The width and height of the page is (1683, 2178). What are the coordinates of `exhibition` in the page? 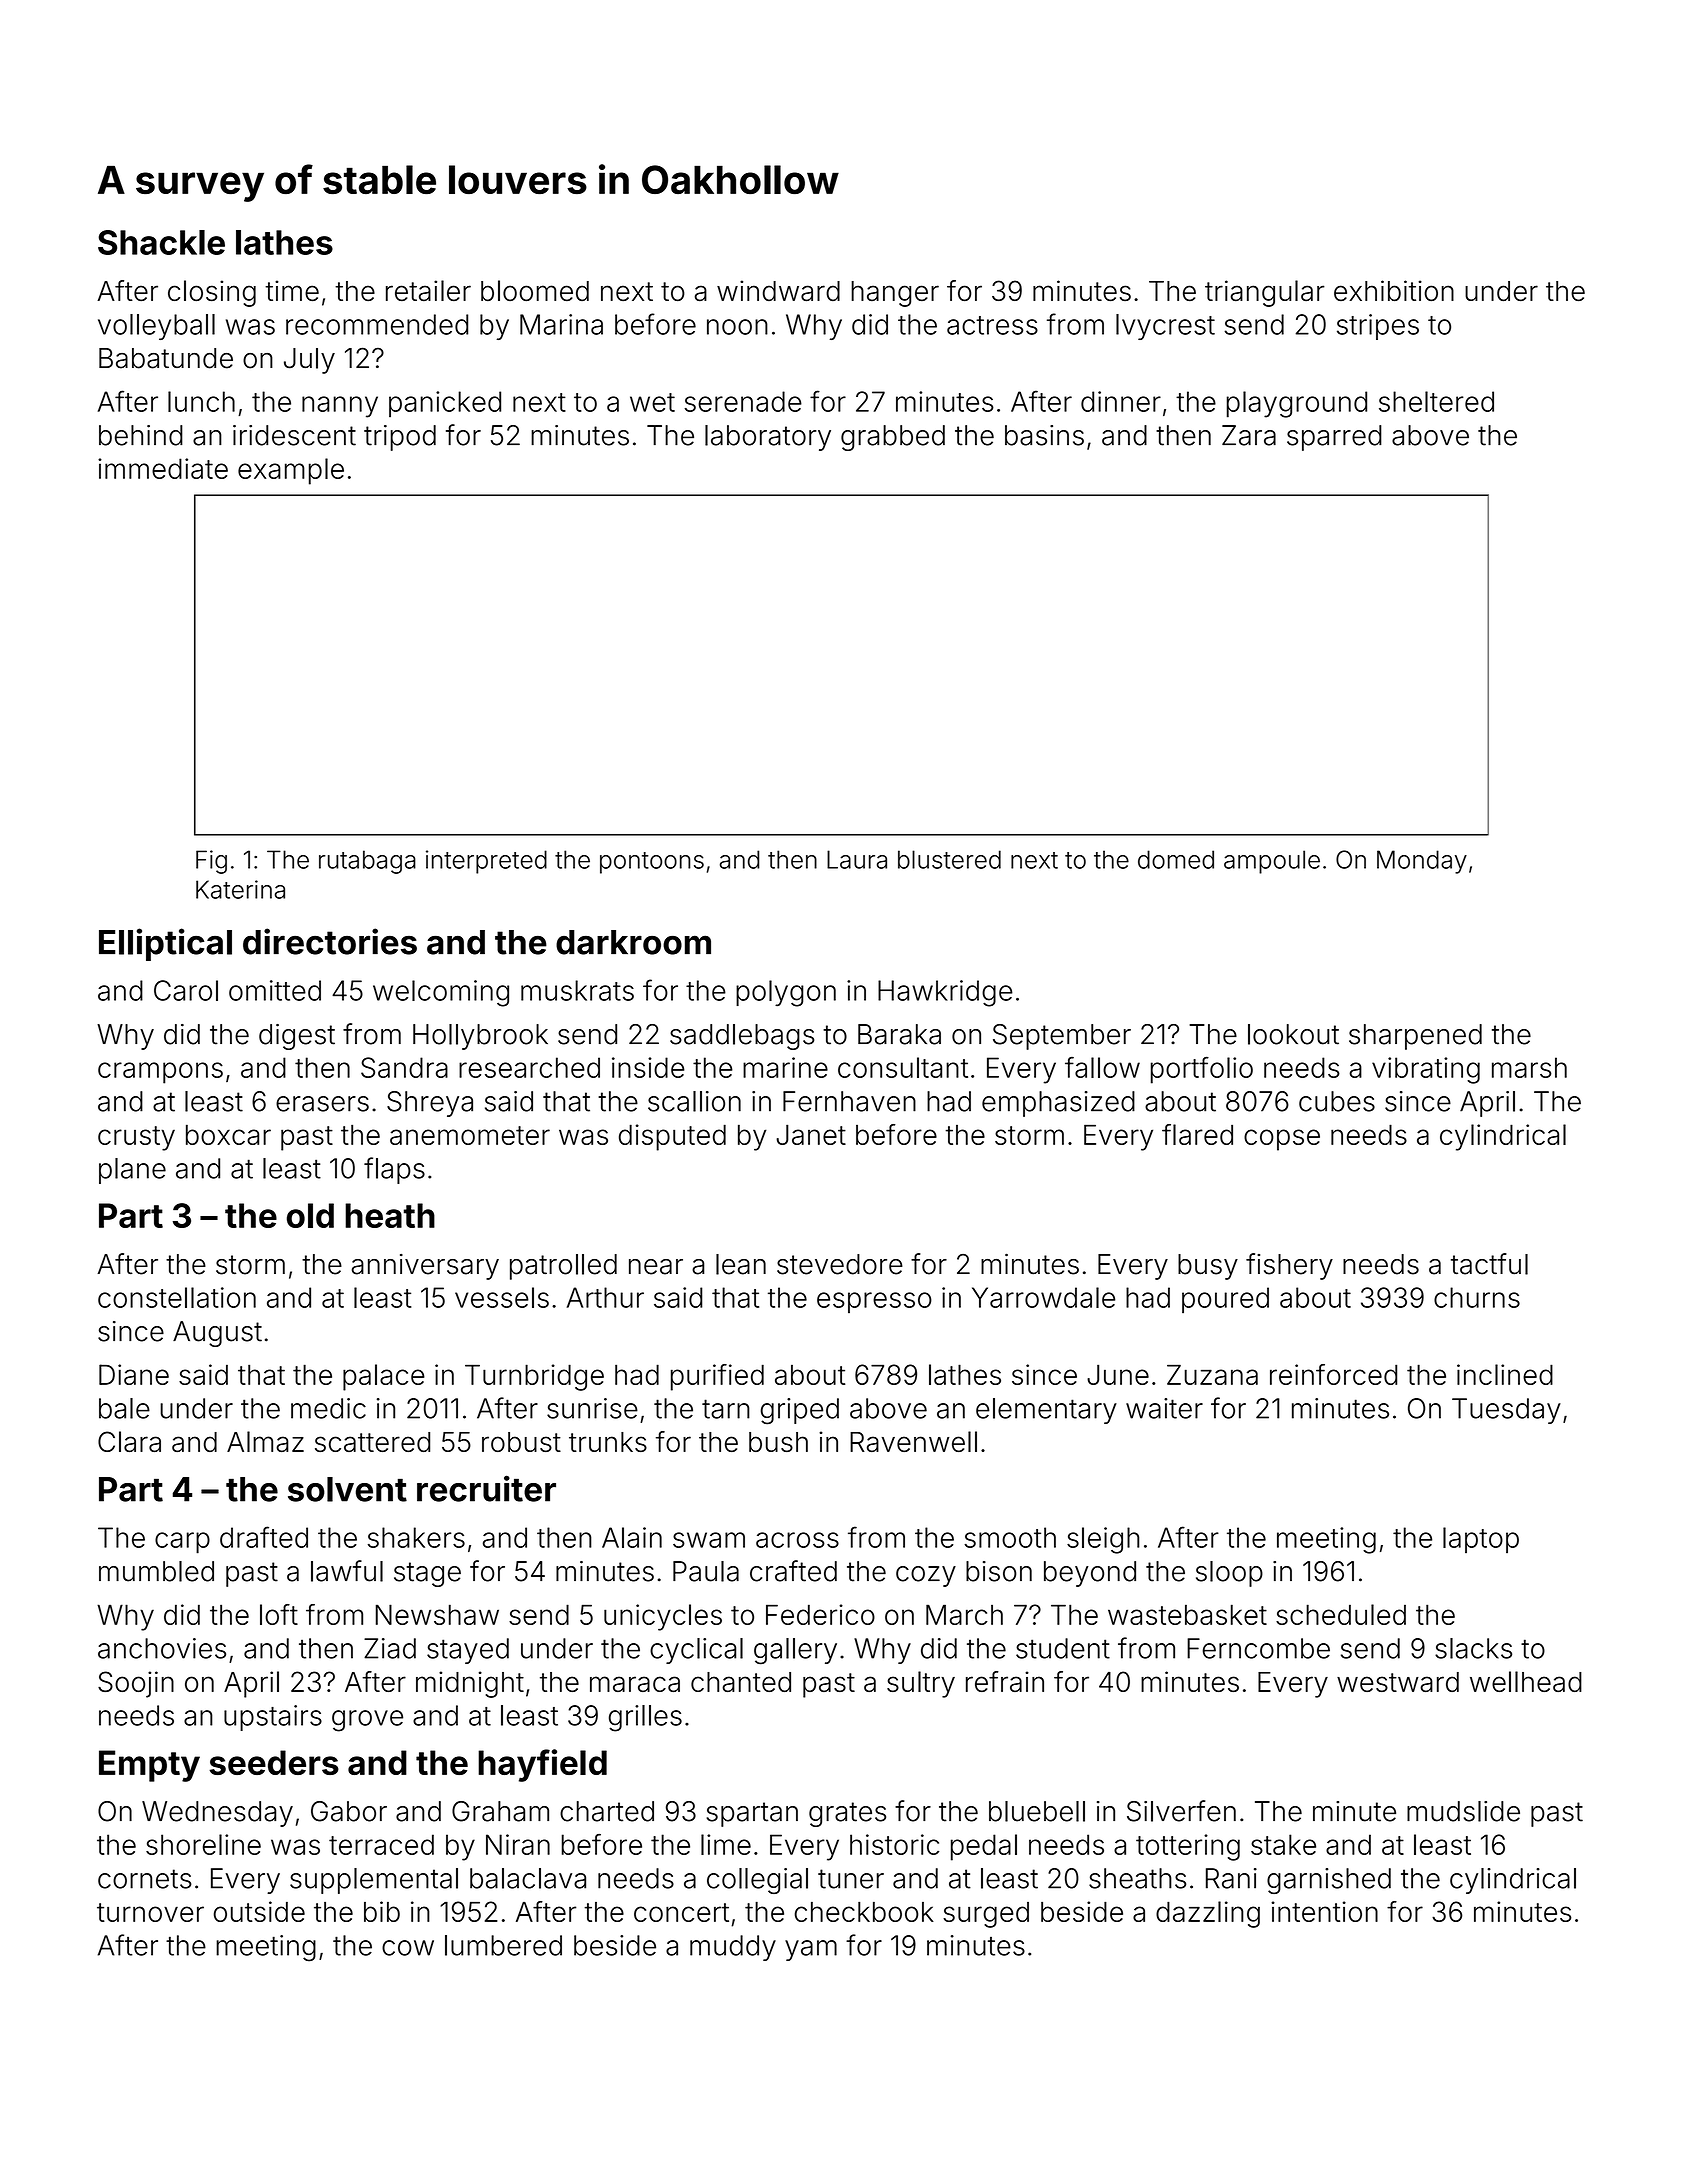 It's located at (1394, 291).
